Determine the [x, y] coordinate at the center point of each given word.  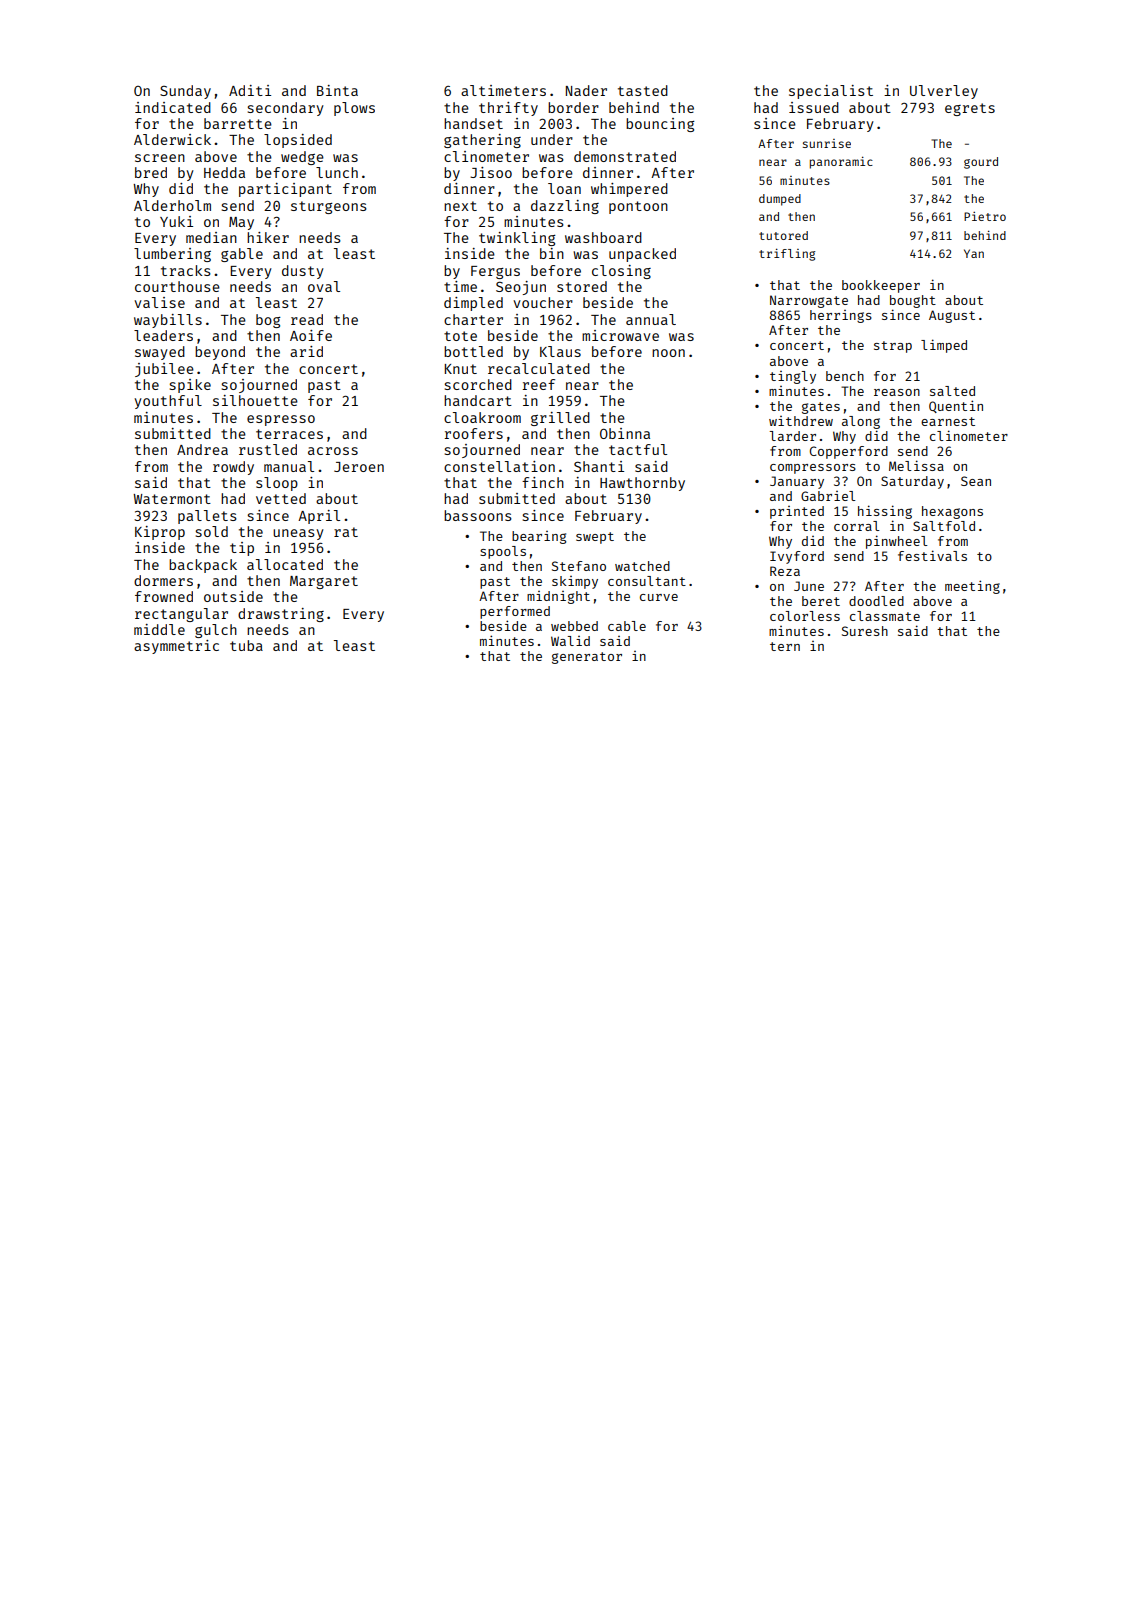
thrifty [508, 109]
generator [587, 658]
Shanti [599, 466]
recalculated [539, 368]
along [861, 422]
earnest [948, 421]
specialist [831, 92]
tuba [246, 645]
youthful [168, 402]
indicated [173, 107]
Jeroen [359, 467]
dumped [780, 200]
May [241, 223]
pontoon [638, 207]
